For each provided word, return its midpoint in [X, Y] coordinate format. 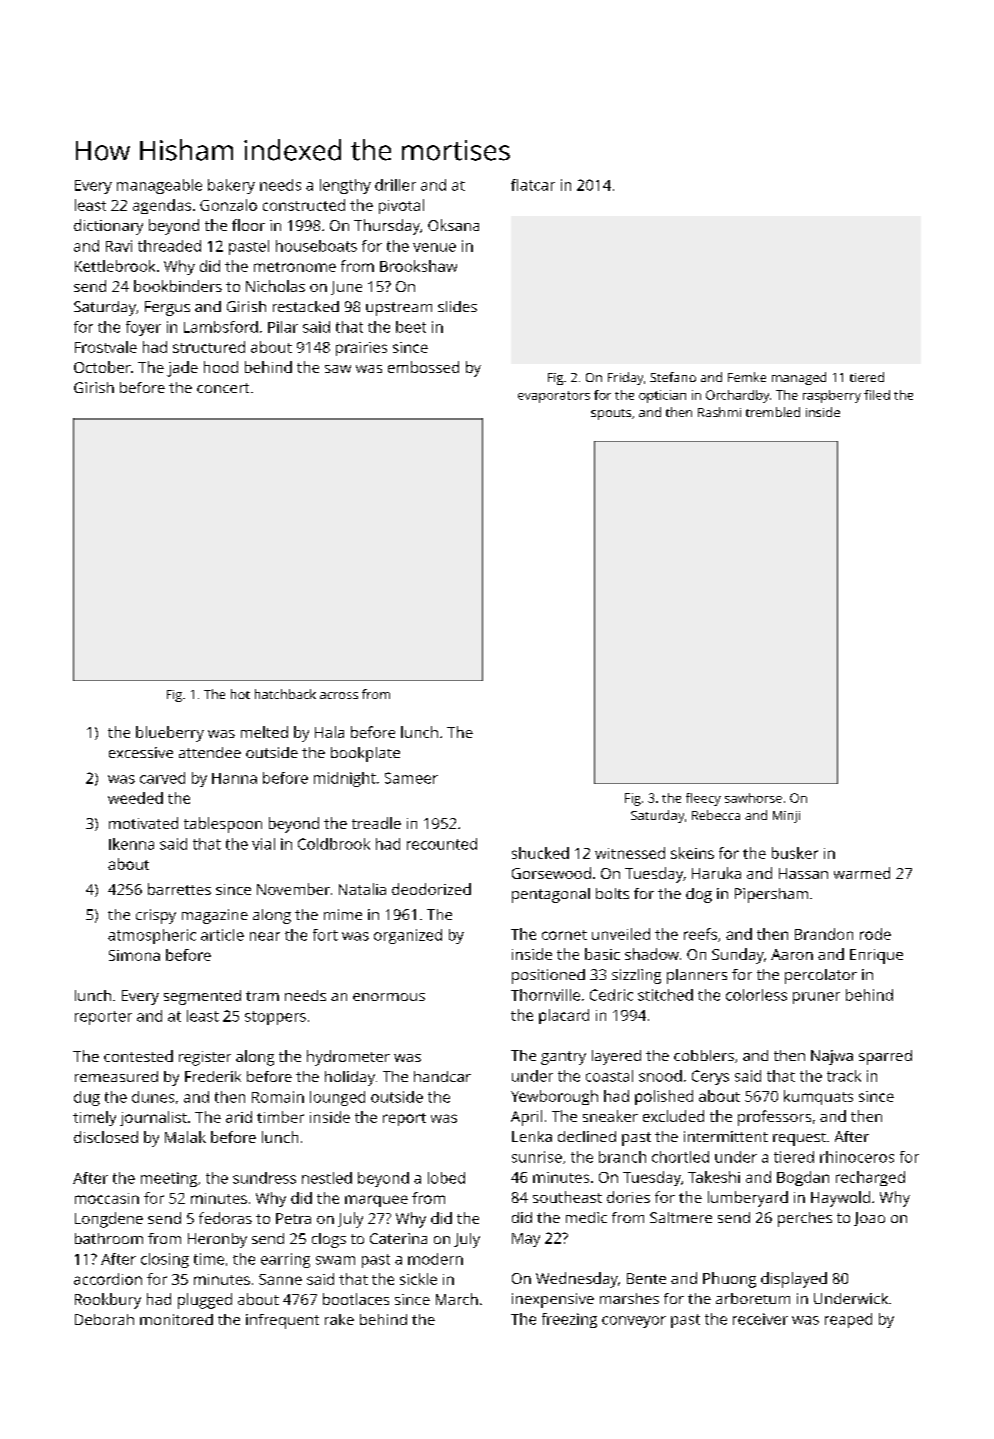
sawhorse [753, 798]
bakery [231, 186]
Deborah [104, 1319]
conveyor [634, 1322]
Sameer [411, 778]
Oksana [453, 225]
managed [799, 378]
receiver [760, 1319]
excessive [141, 752]
